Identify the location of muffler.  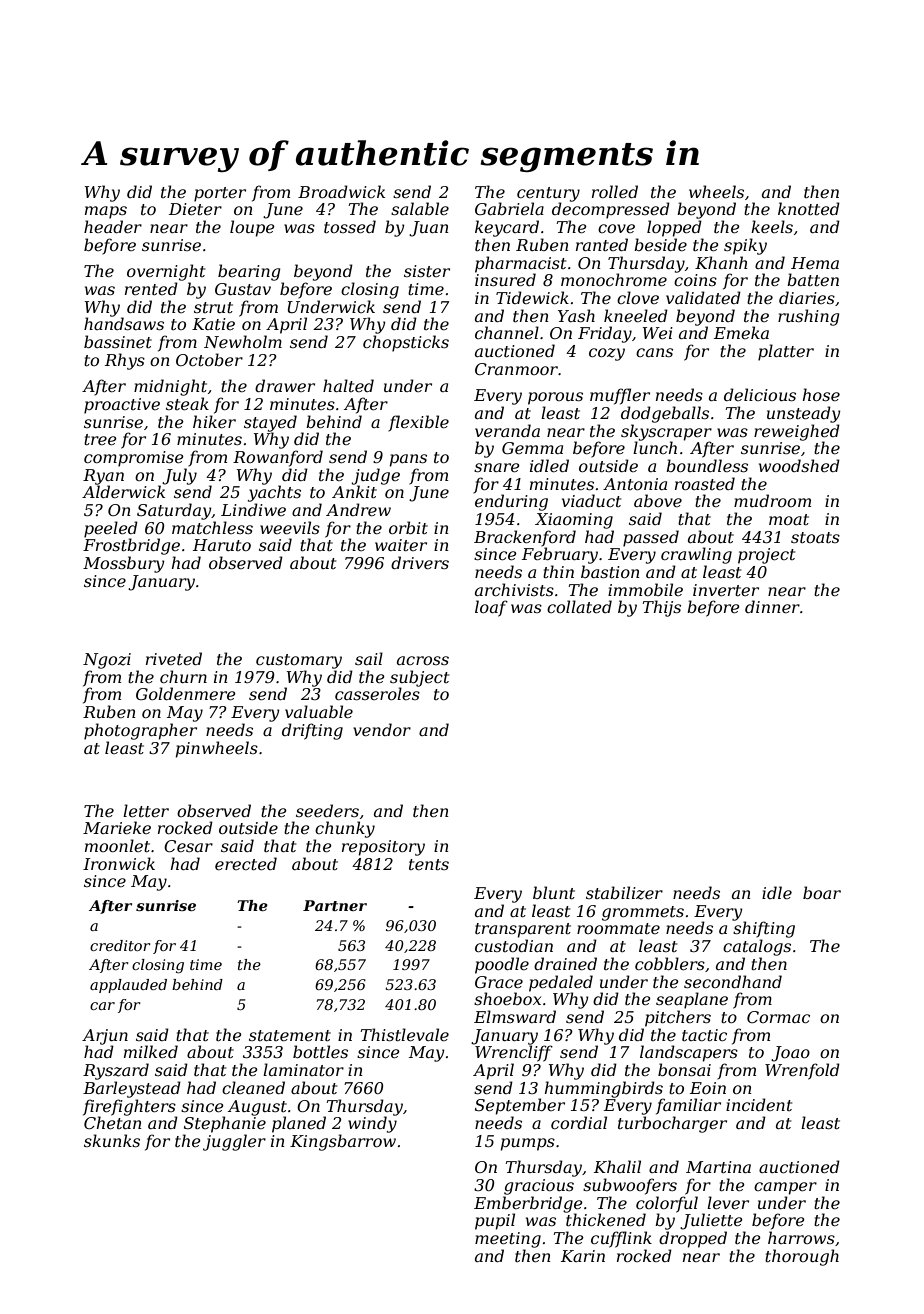
(620, 396).
